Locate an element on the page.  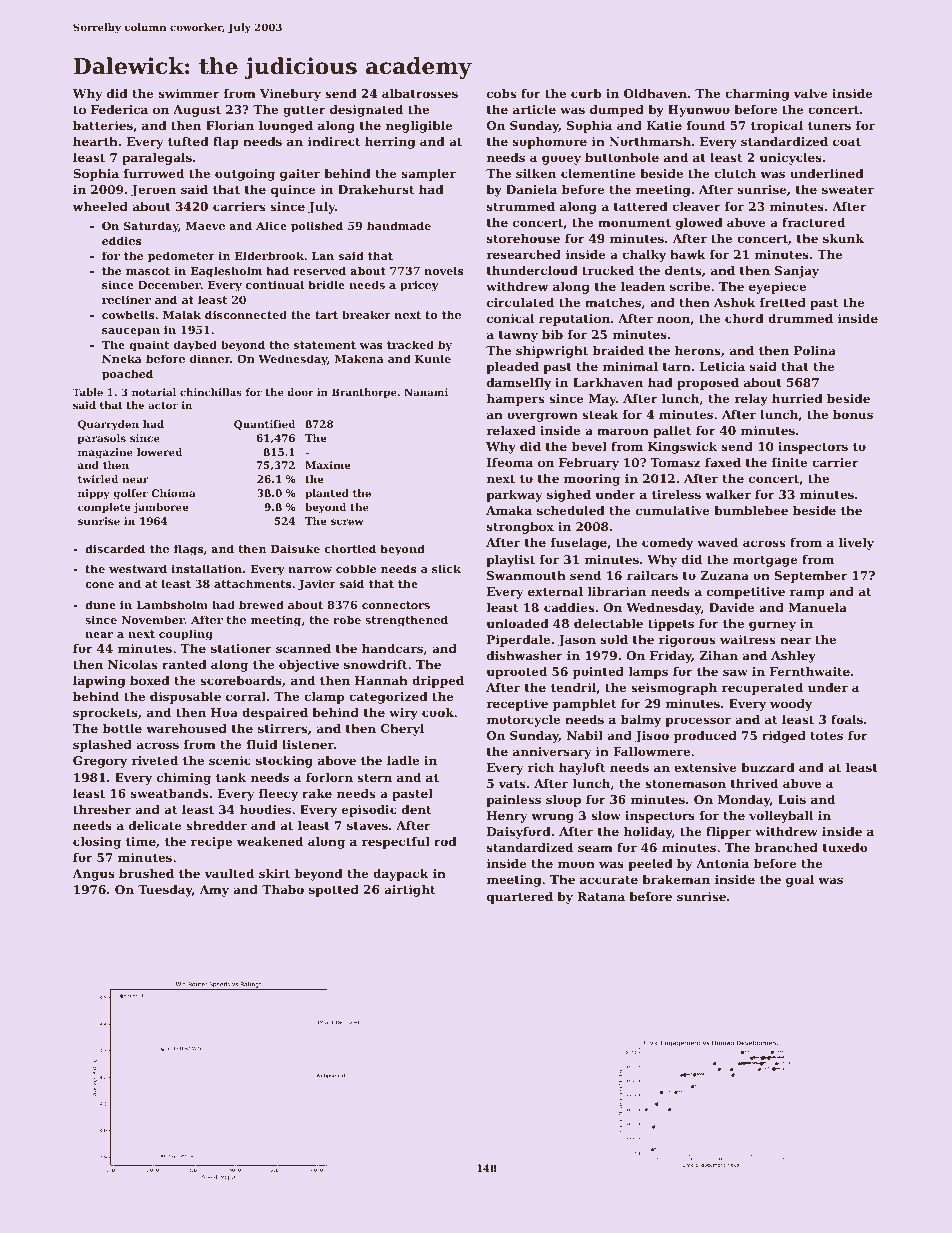
Manuela is located at coordinates (818, 607).
